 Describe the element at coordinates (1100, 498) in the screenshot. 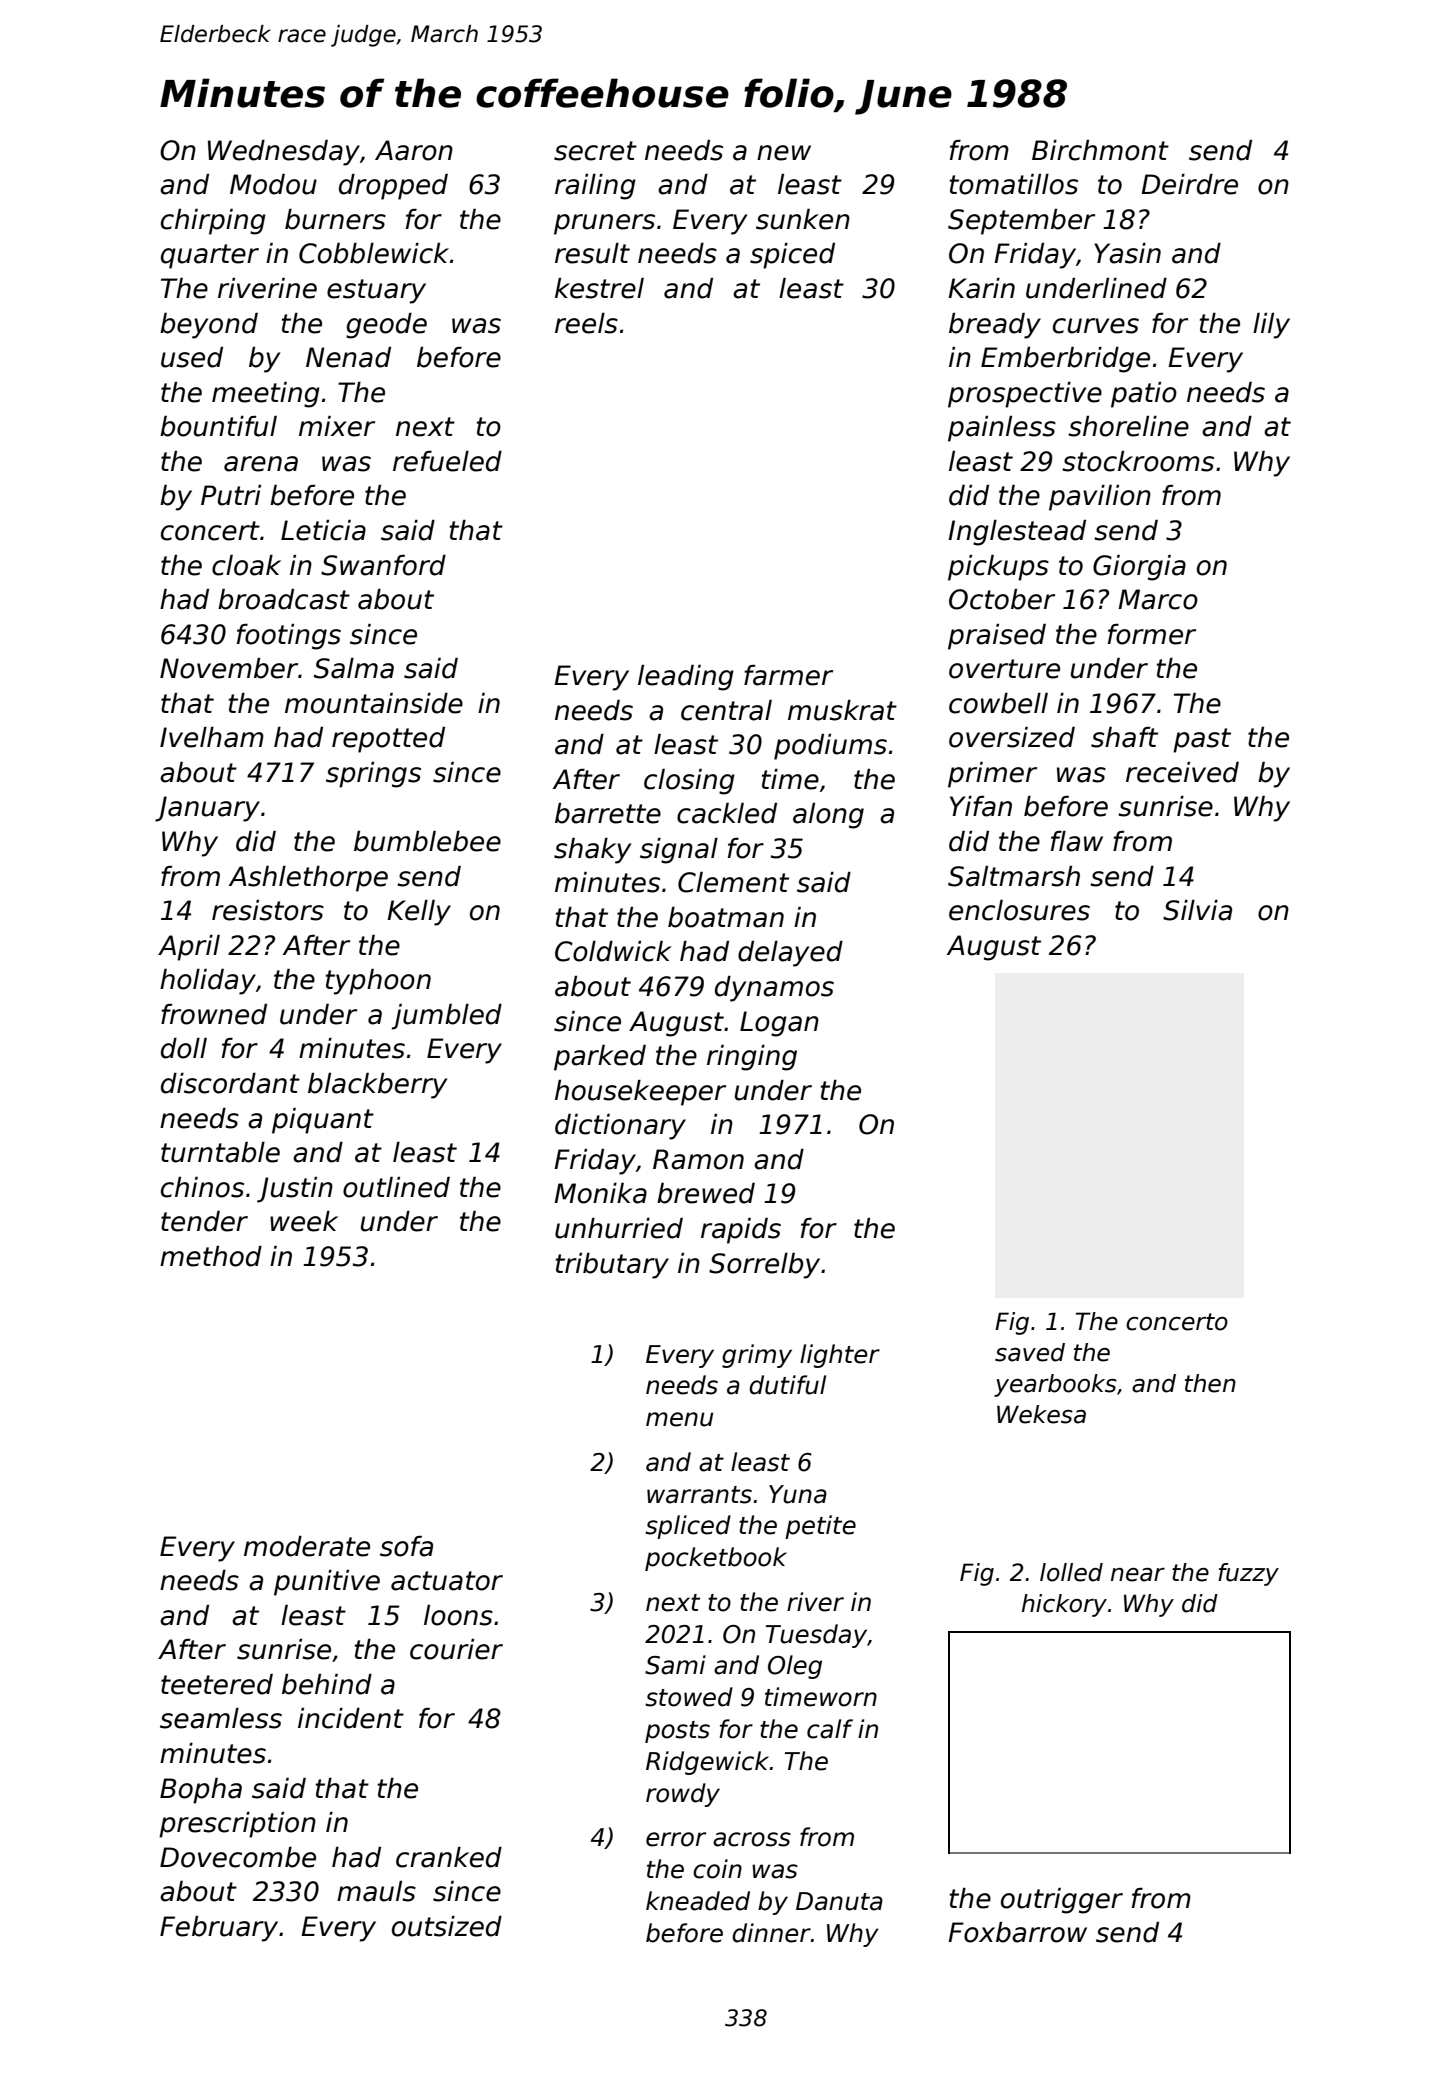

I see `pavilion` at that location.
